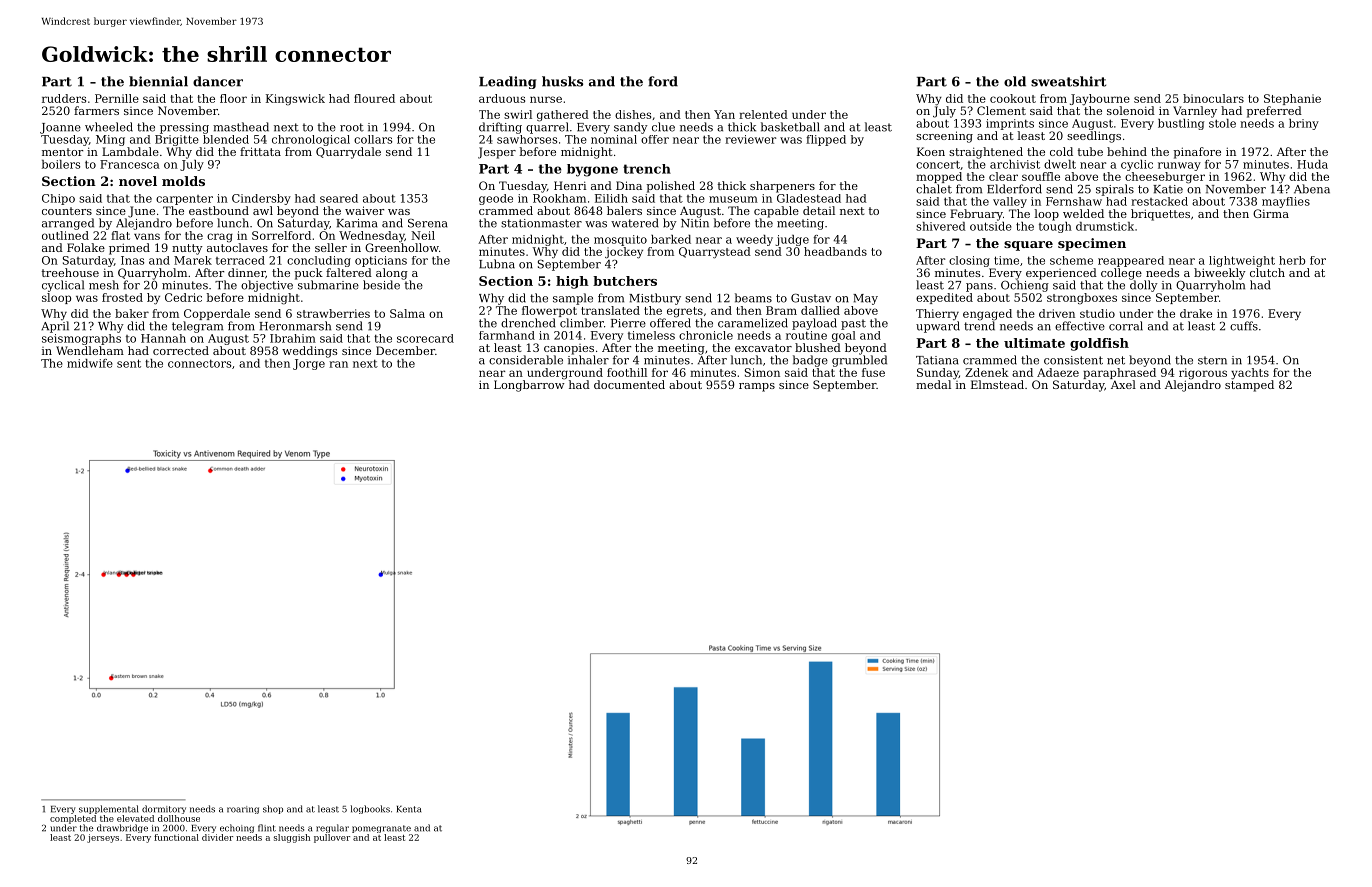  What do you see at coordinates (1249, 386) in the screenshot?
I see `stamped` at bounding box center [1249, 386].
